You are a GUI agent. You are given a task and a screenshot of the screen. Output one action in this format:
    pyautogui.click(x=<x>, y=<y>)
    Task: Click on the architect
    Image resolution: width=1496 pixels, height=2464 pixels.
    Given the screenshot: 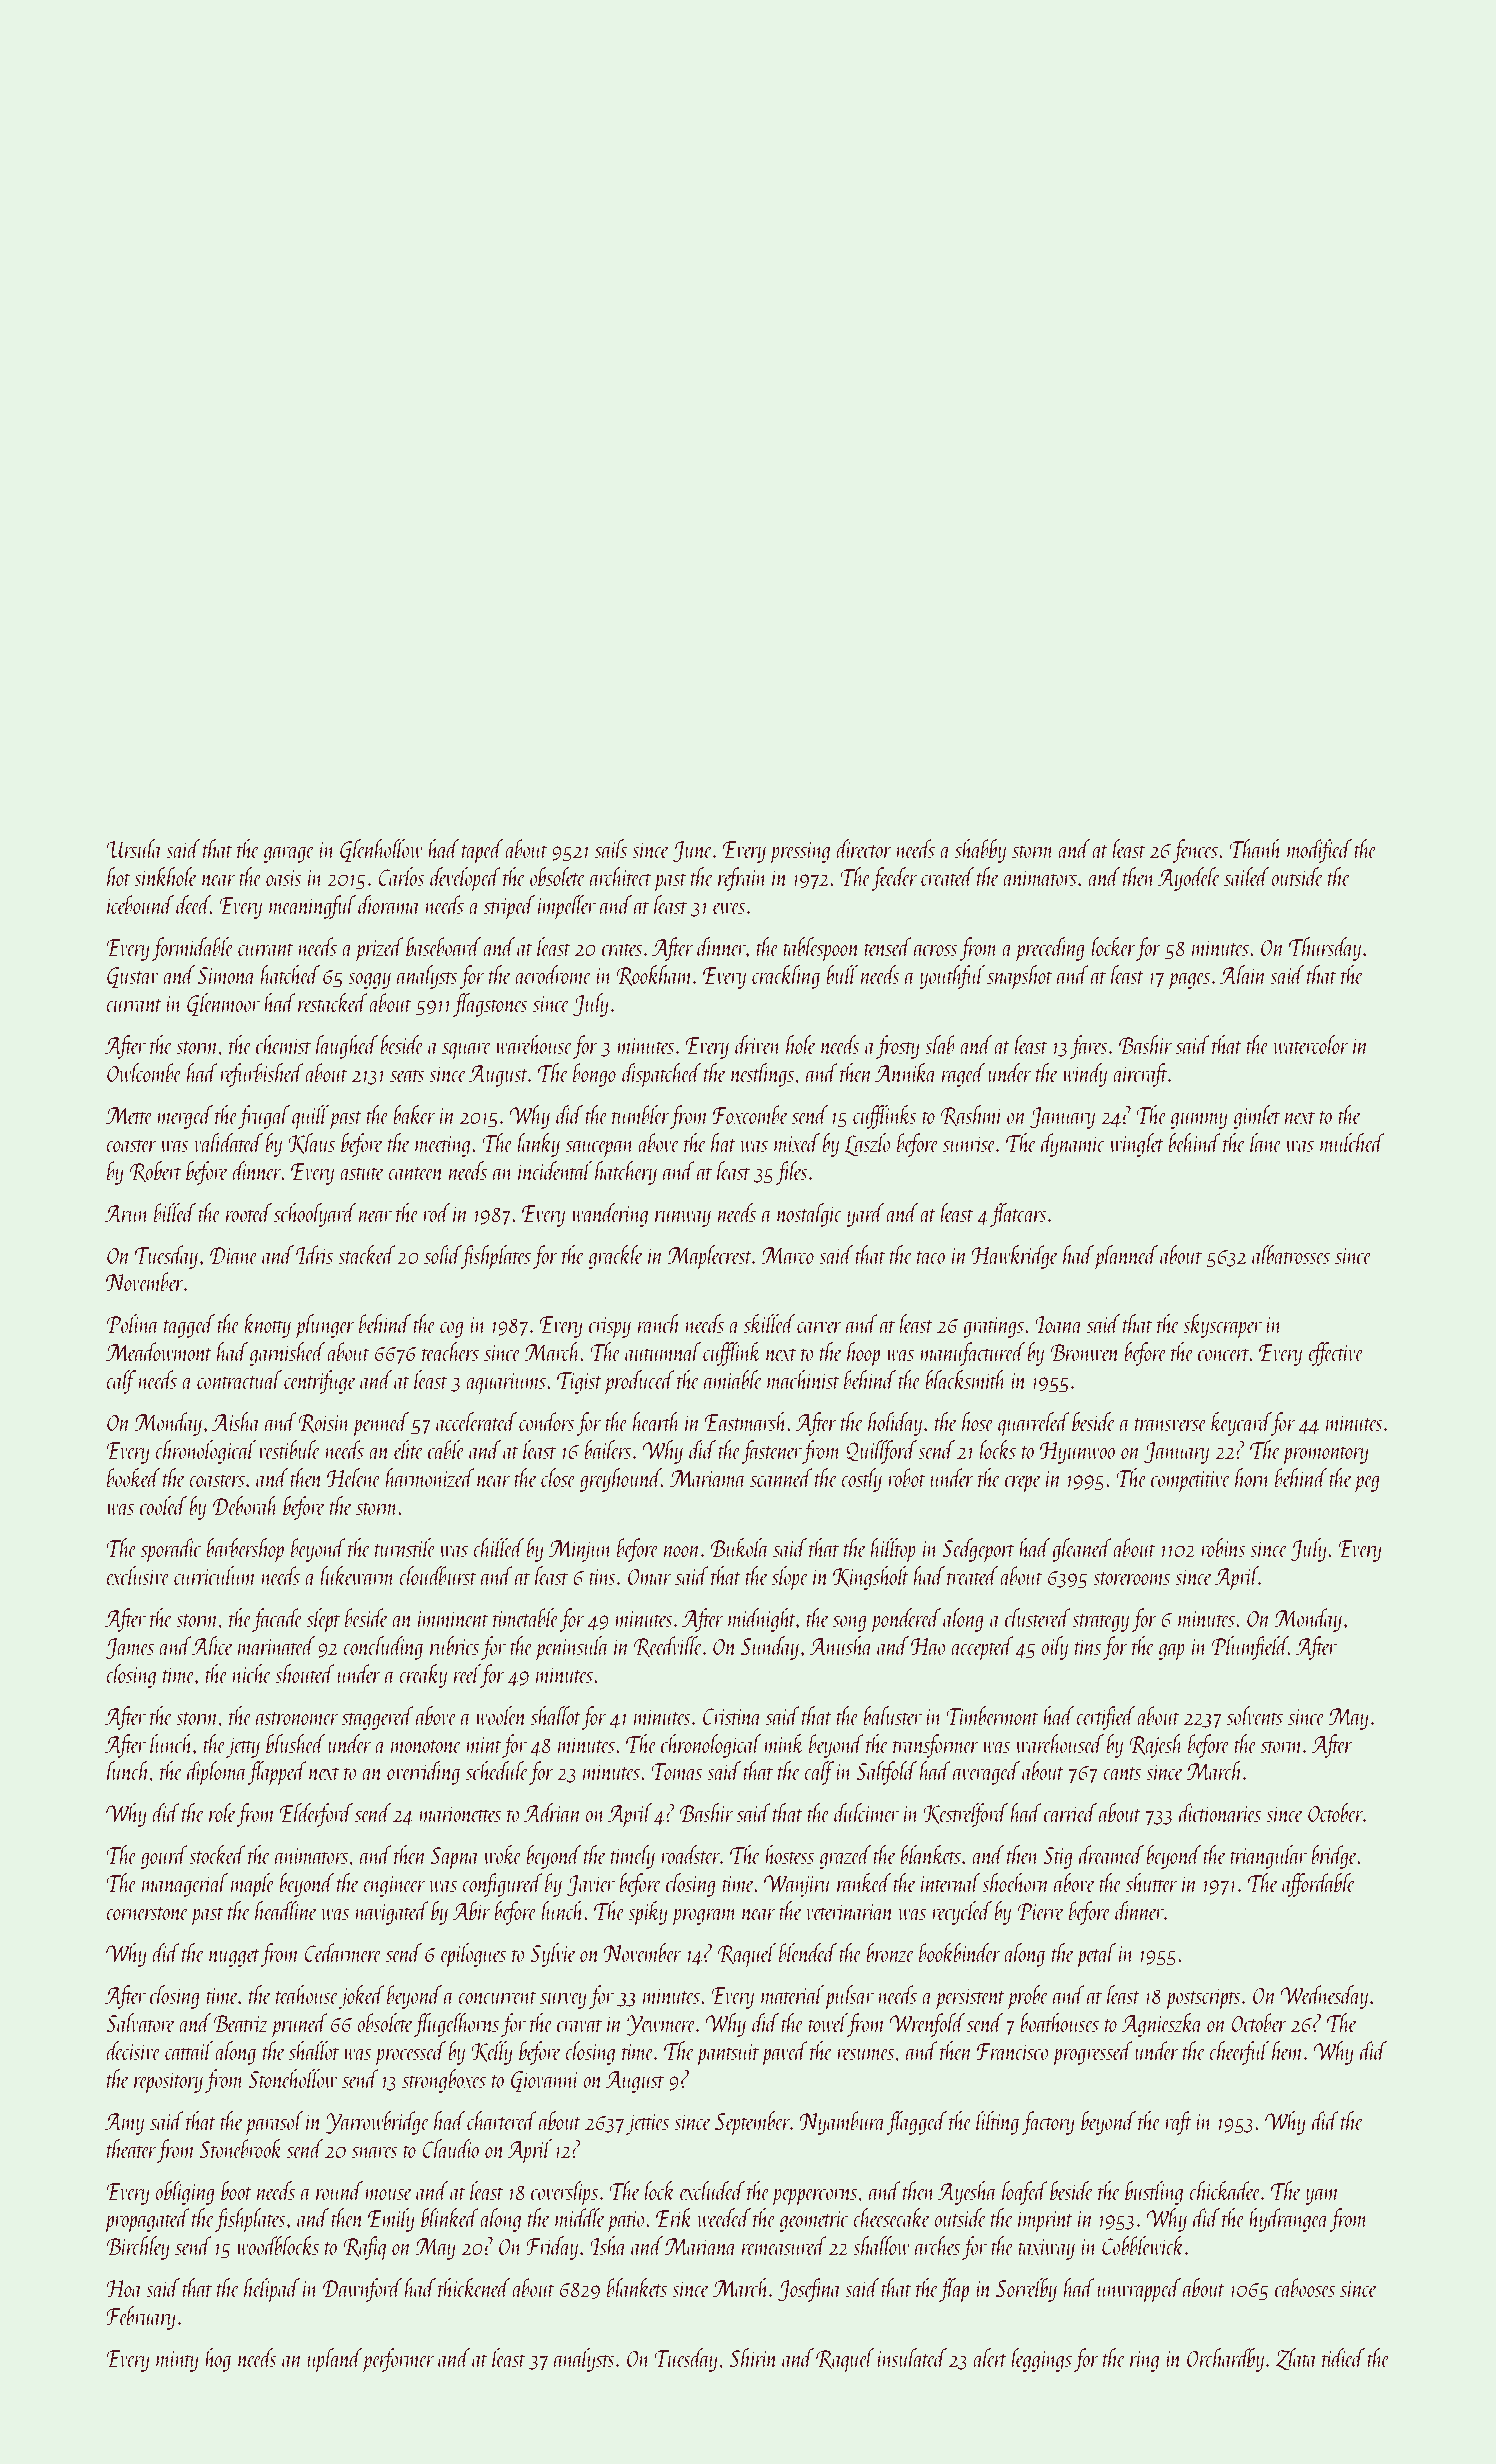 What is the action you would take?
    pyautogui.click(x=620, y=876)
